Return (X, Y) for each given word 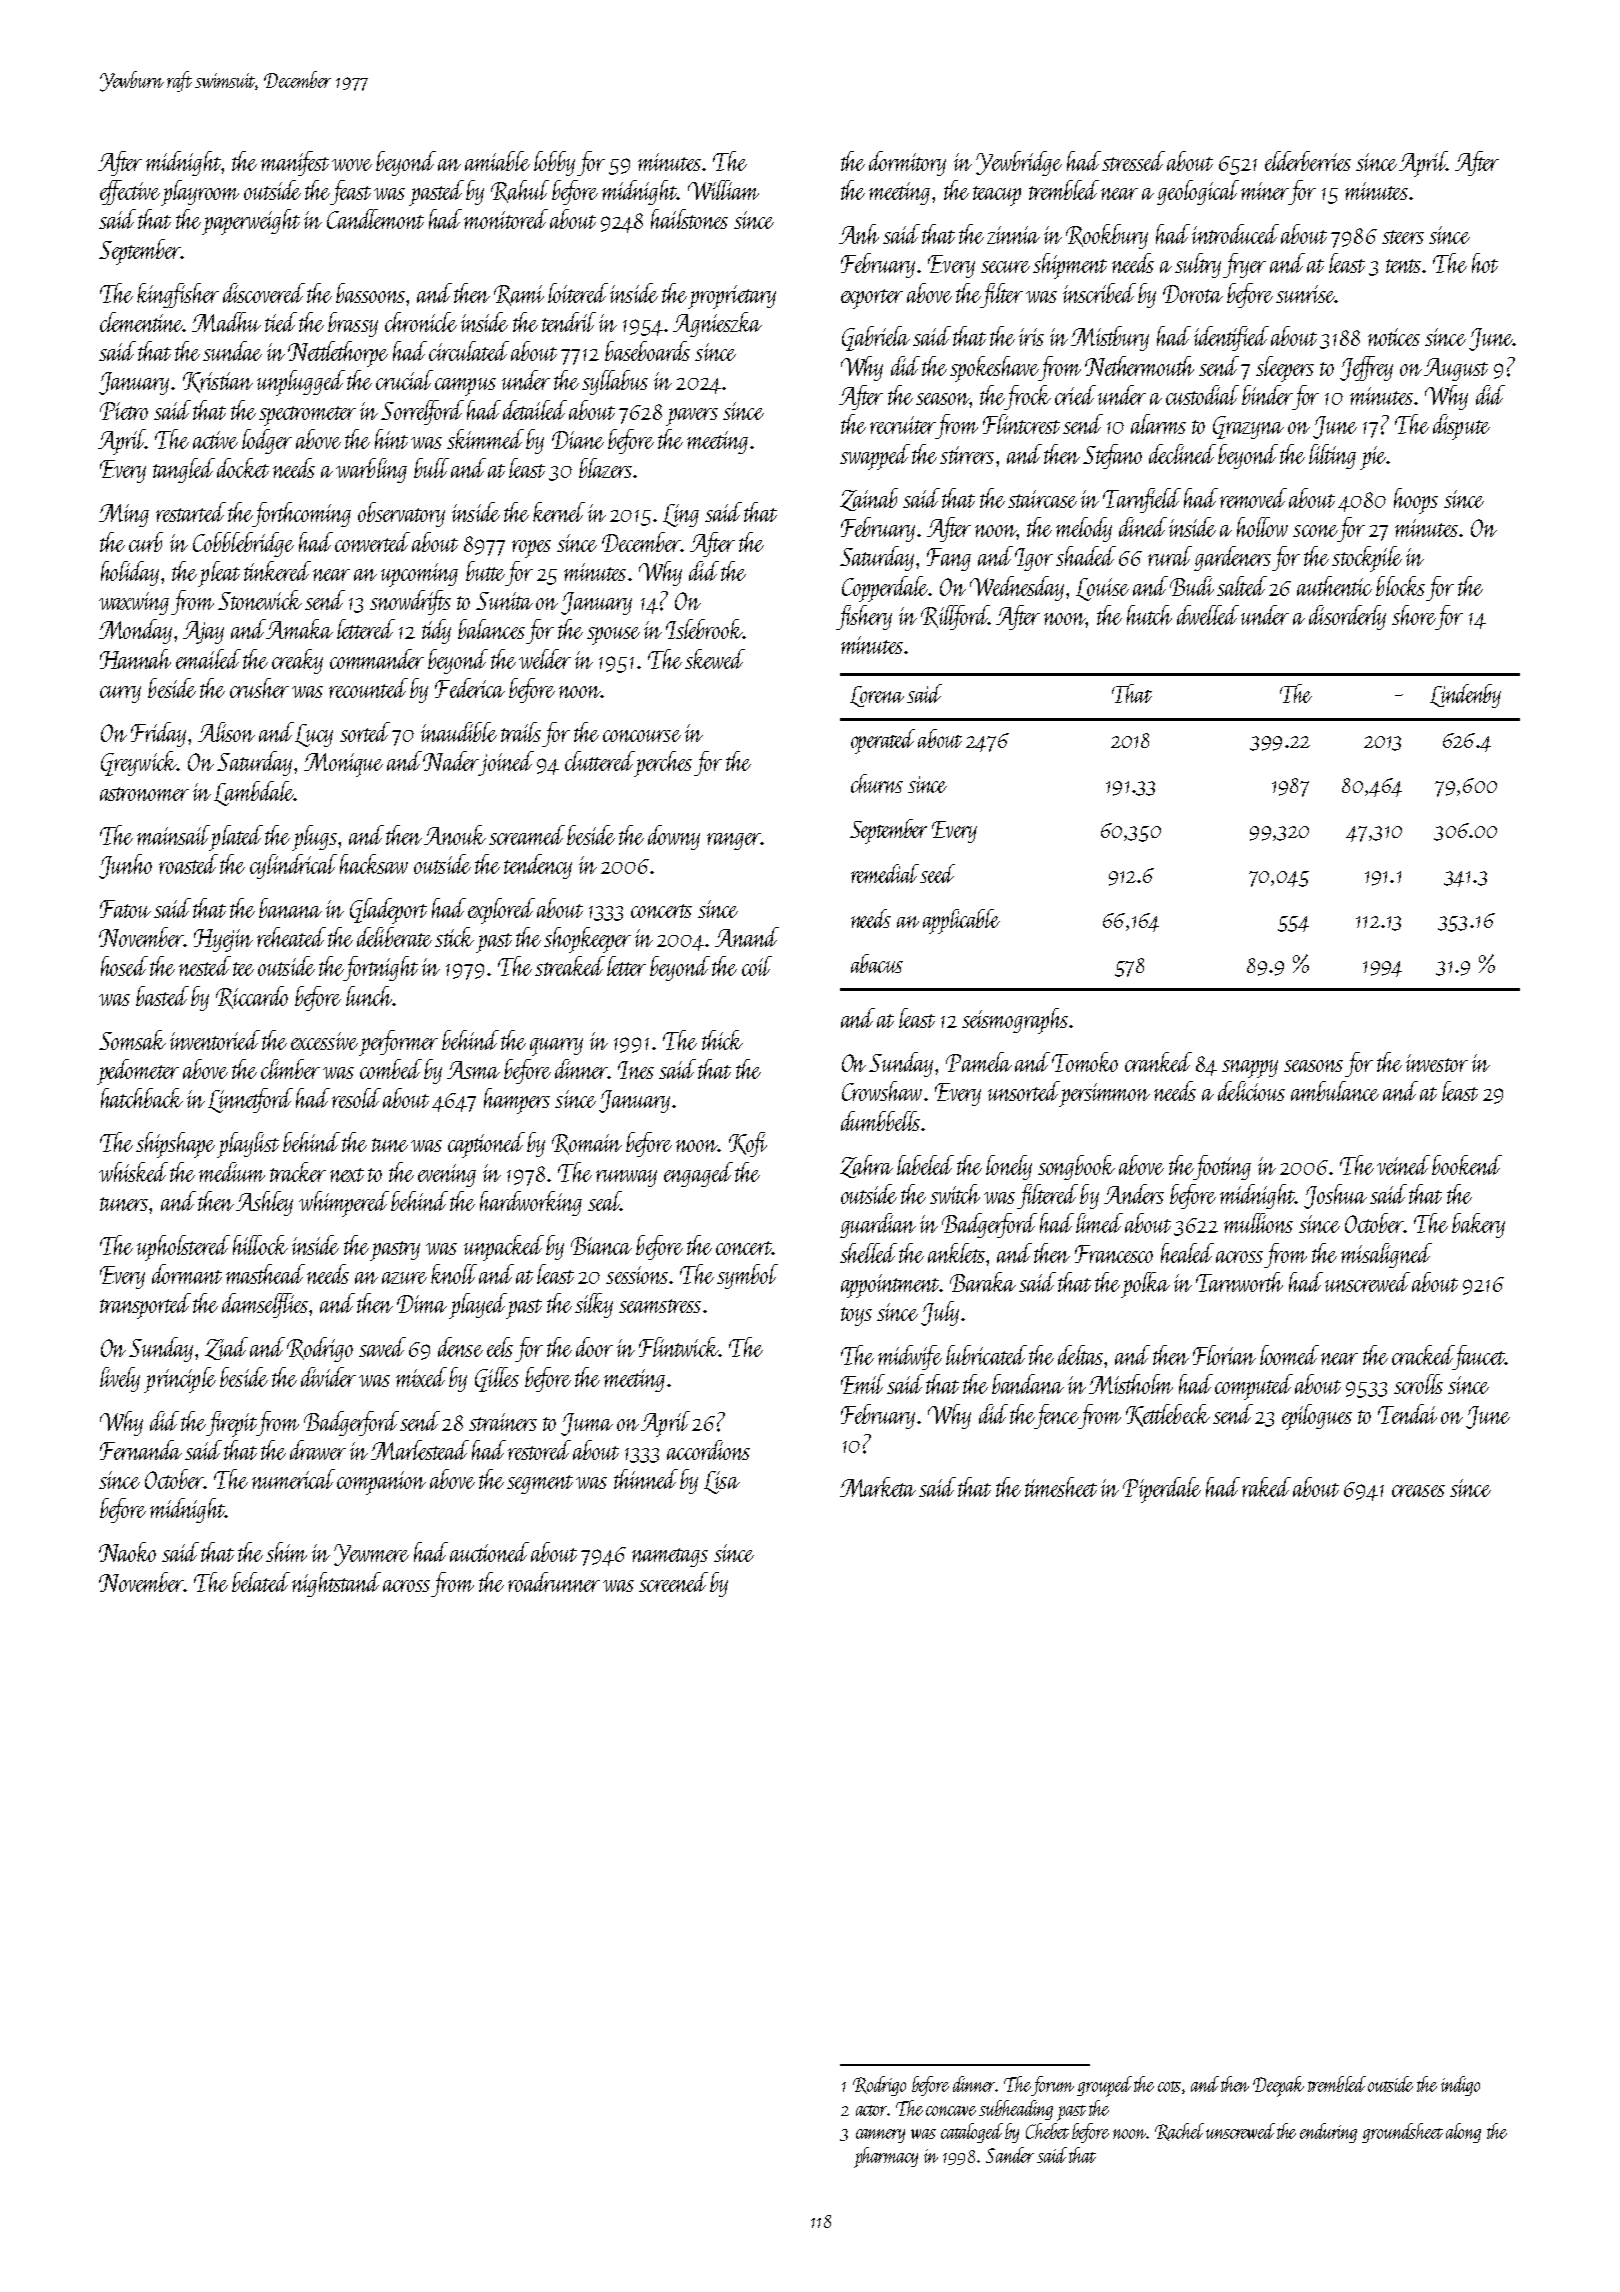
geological (1198, 192)
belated (261, 1582)
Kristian (218, 382)
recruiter (903, 425)
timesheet (1061, 1487)
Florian (1224, 1355)
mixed (421, 1377)
